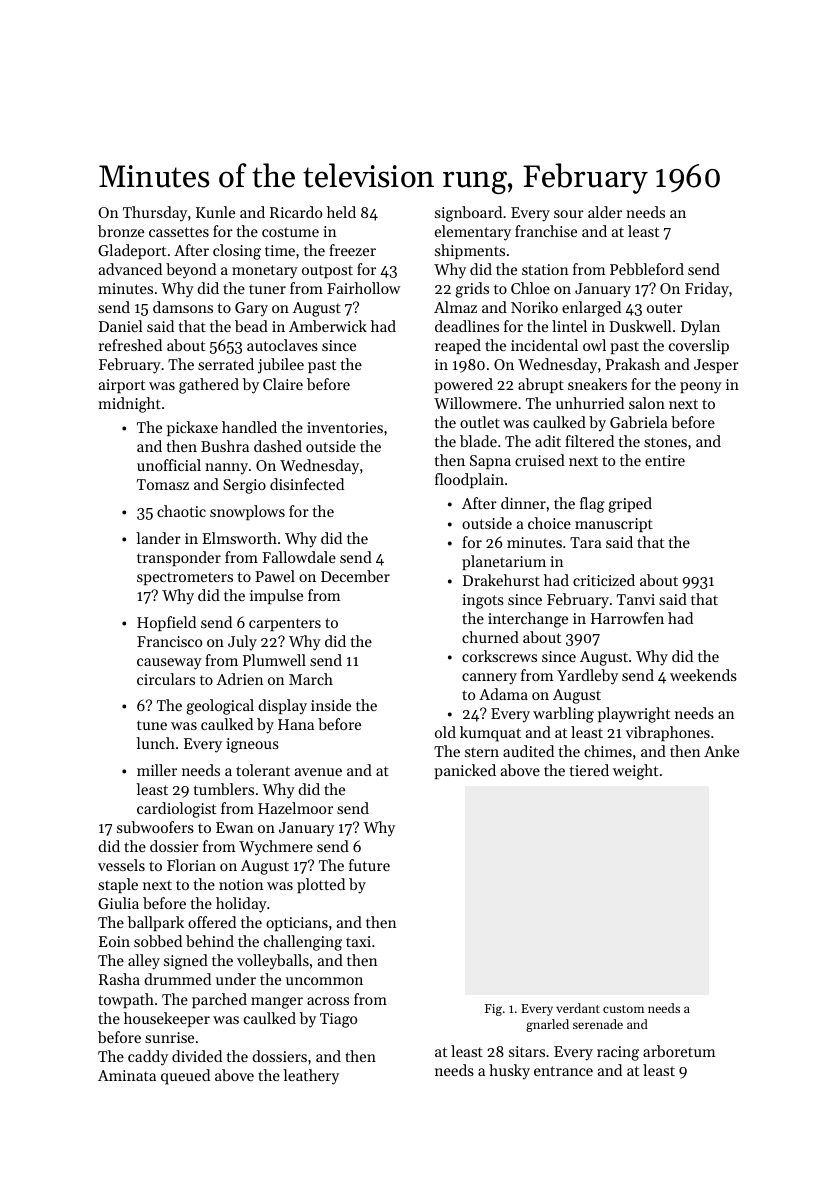 The height and width of the screenshot is (1189, 838). Describe the element at coordinates (468, 214) in the screenshot. I see `signboard` at that location.
